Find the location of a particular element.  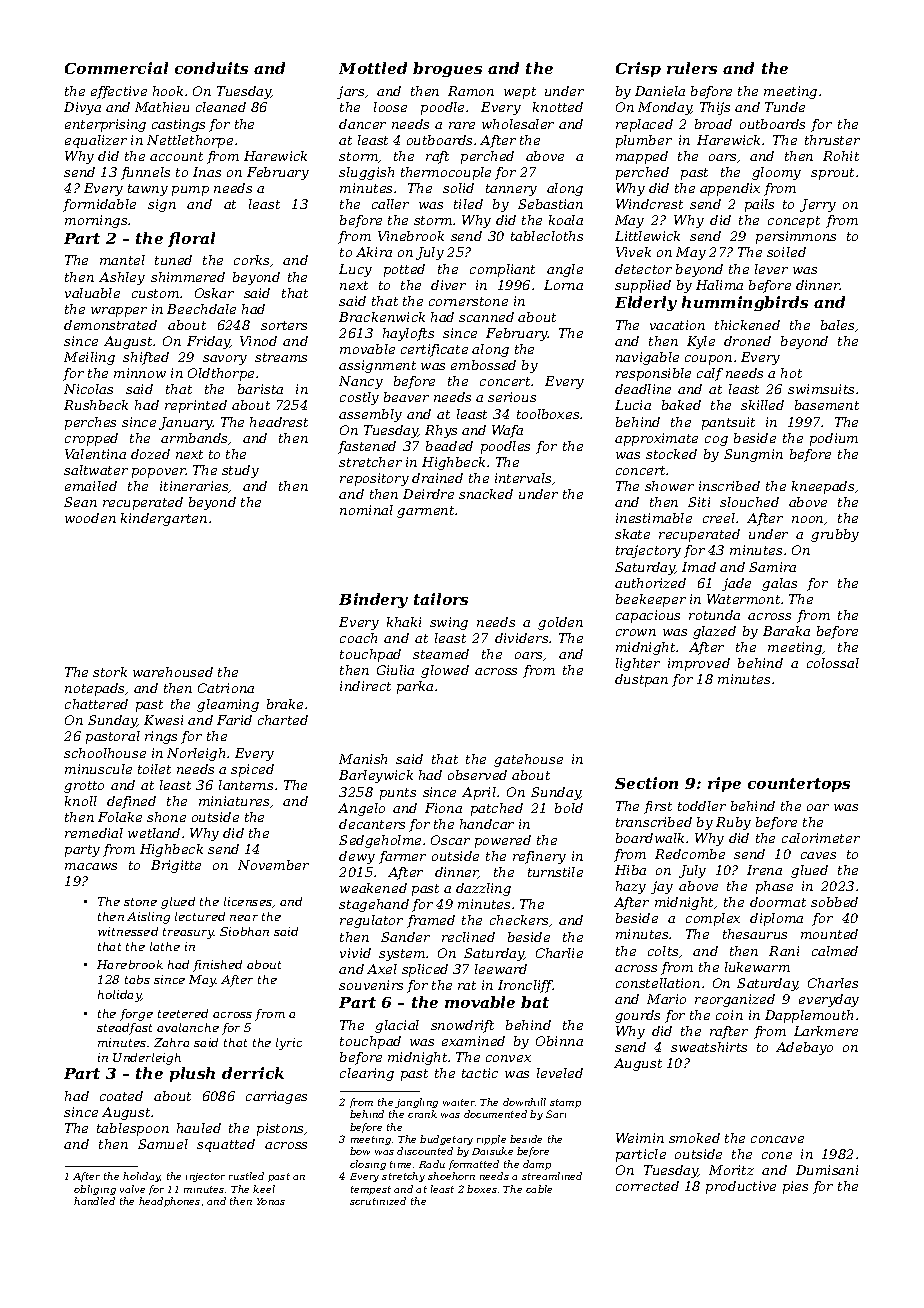

Larkmere is located at coordinates (826, 1031).
